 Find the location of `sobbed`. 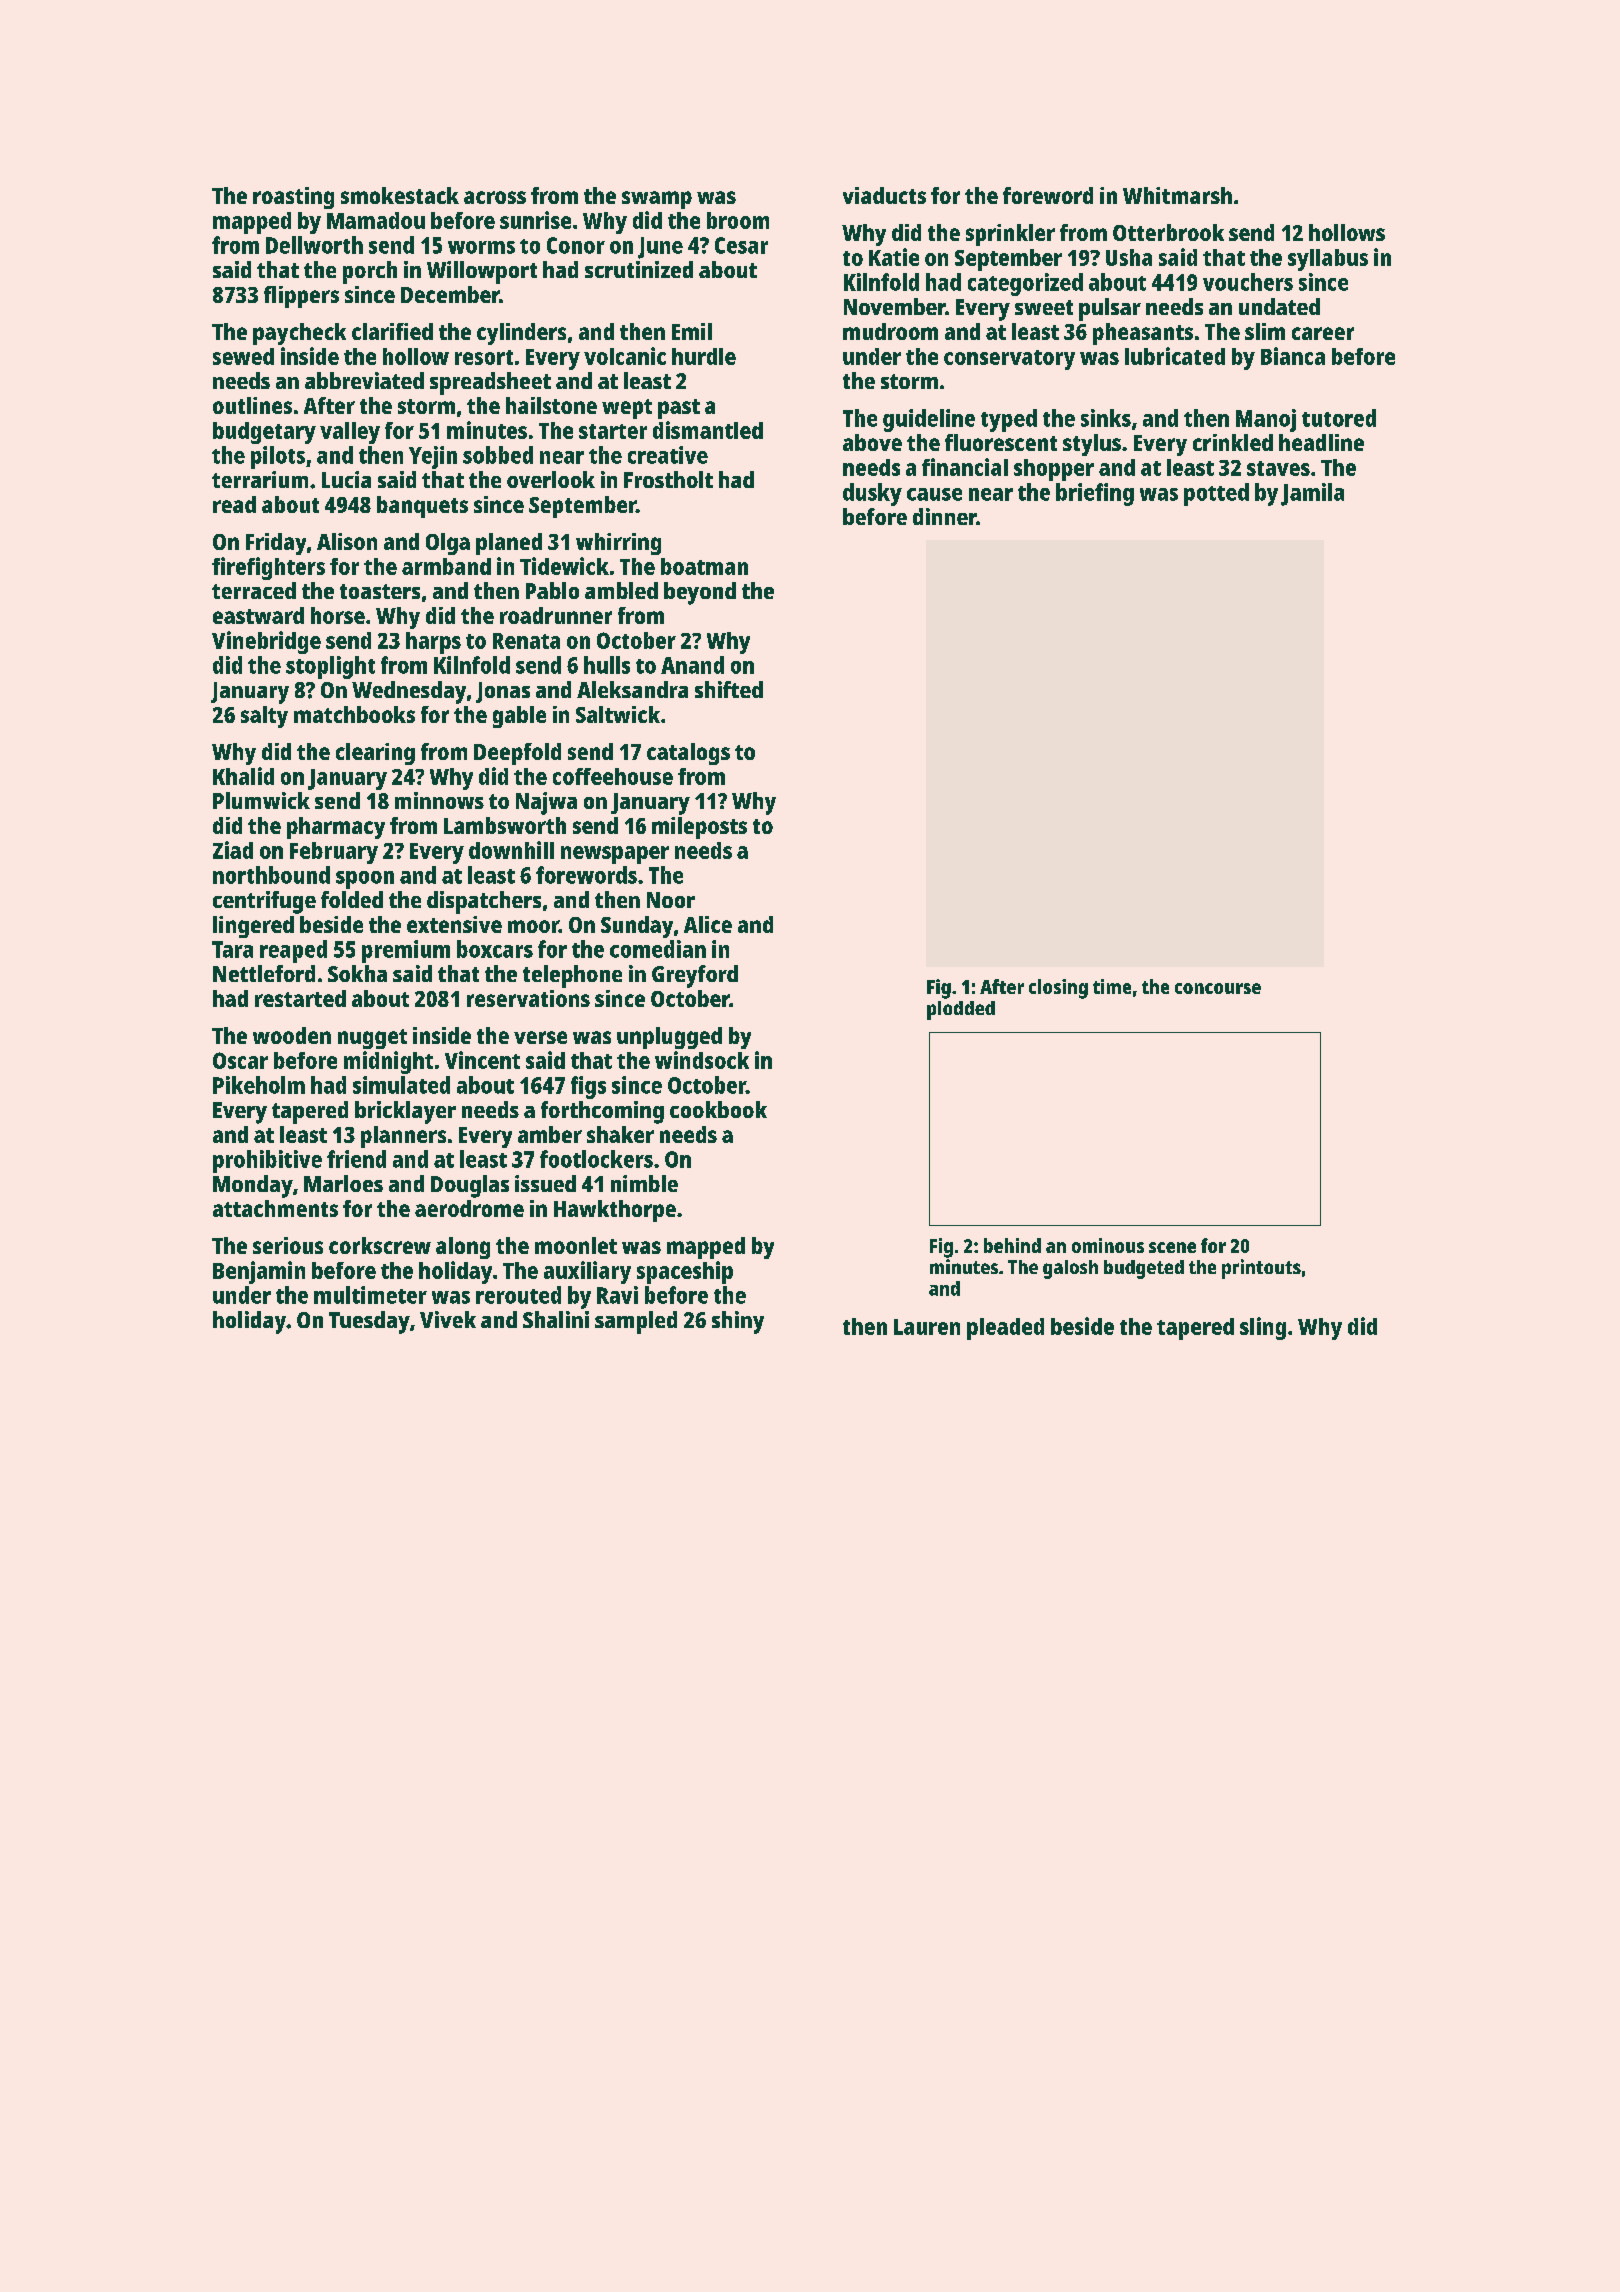

sobbed is located at coordinates (498, 455).
